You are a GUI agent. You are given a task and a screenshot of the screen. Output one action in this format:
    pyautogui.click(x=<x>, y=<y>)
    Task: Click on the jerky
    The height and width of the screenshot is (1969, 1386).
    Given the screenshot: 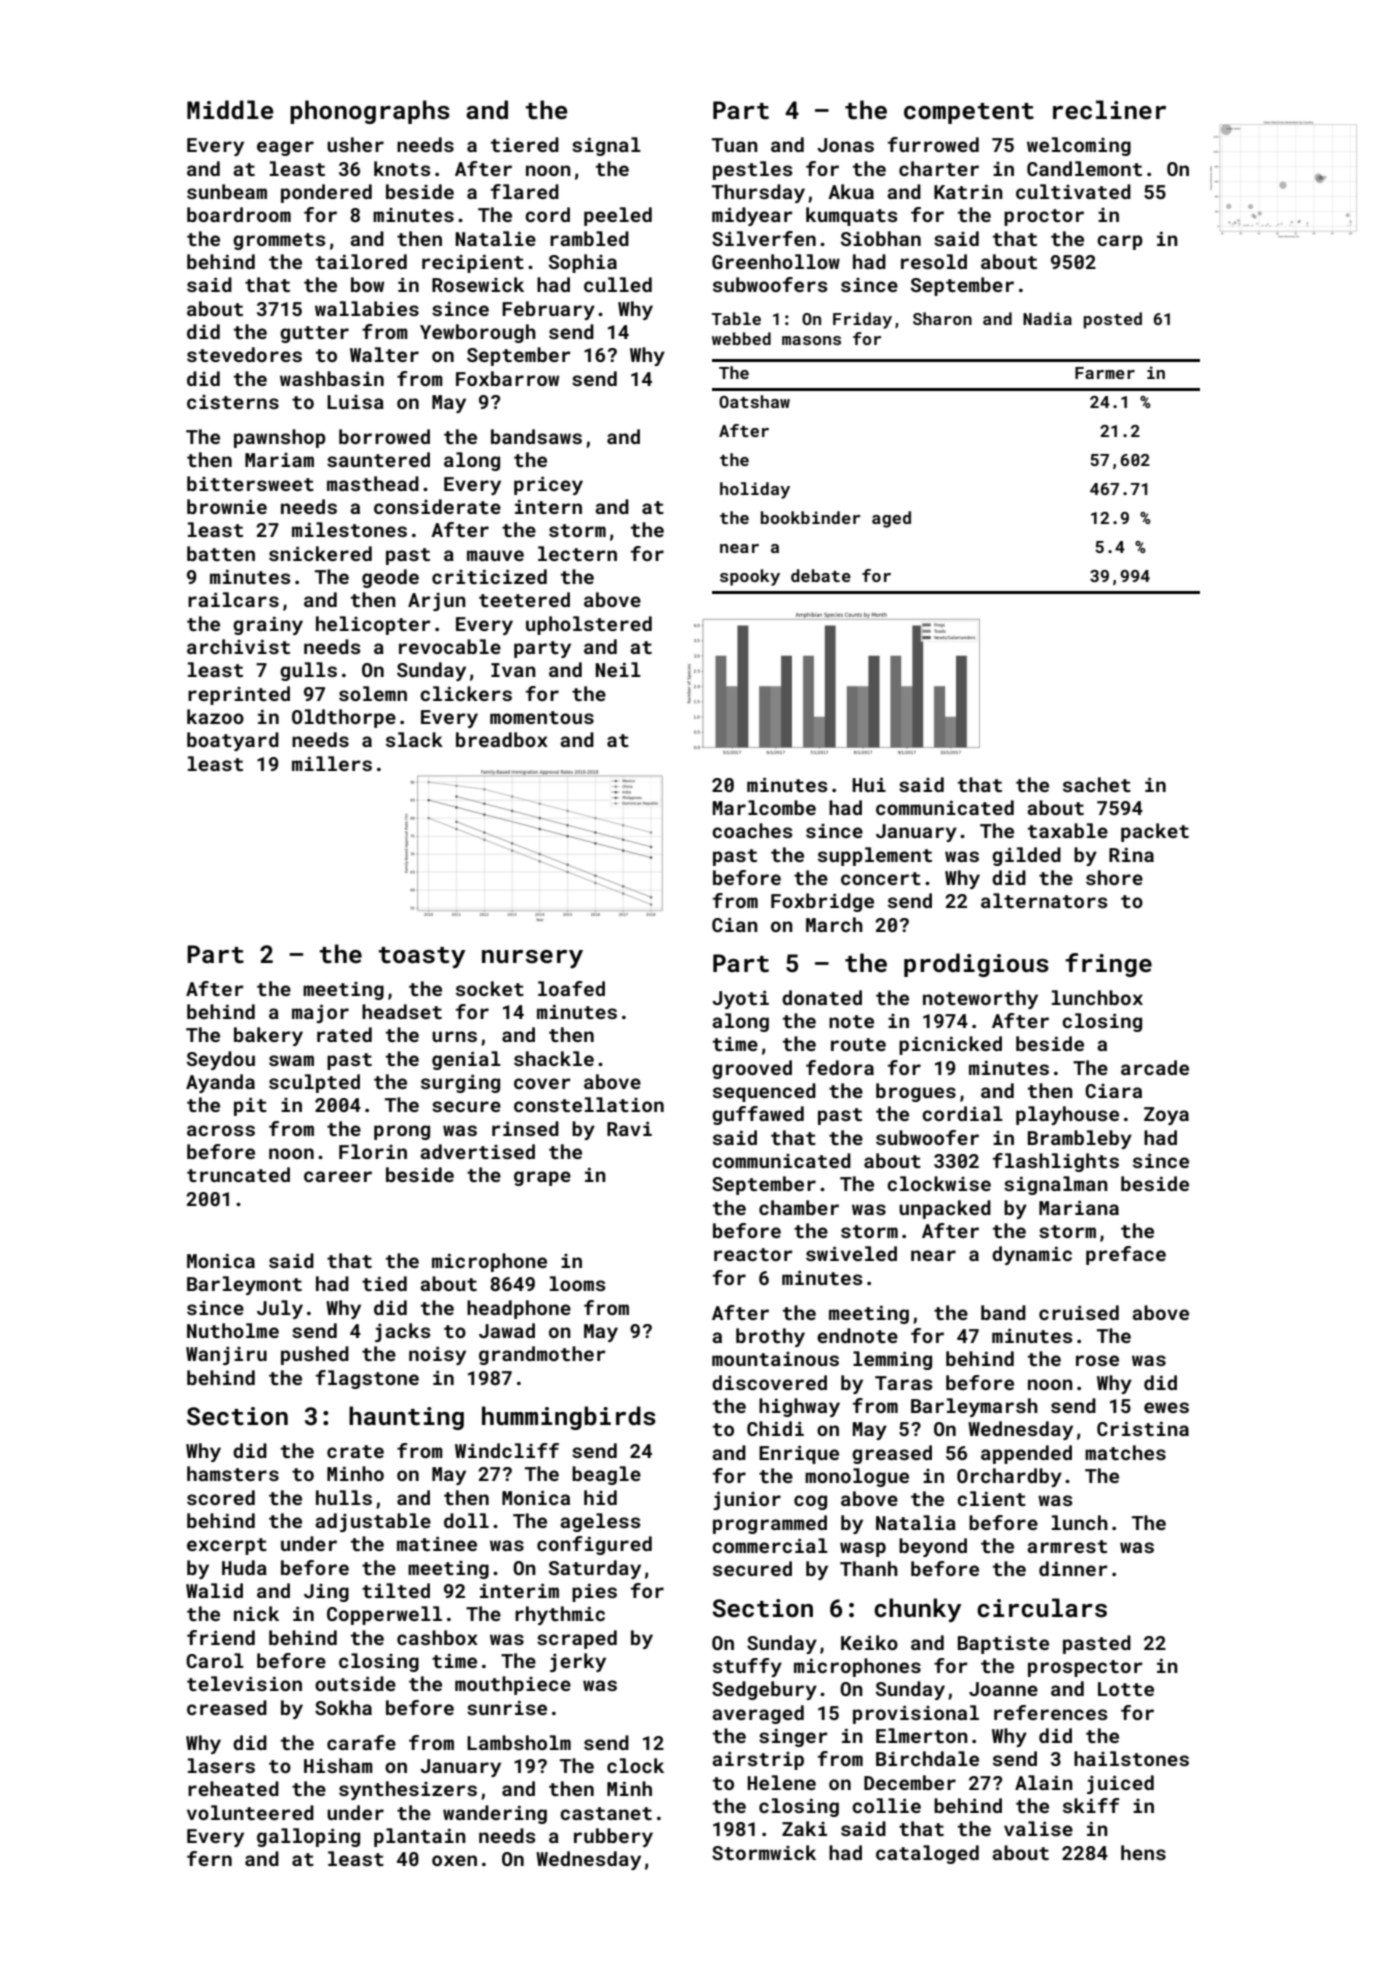 What is the action you would take?
    pyautogui.click(x=578, y=1662)
